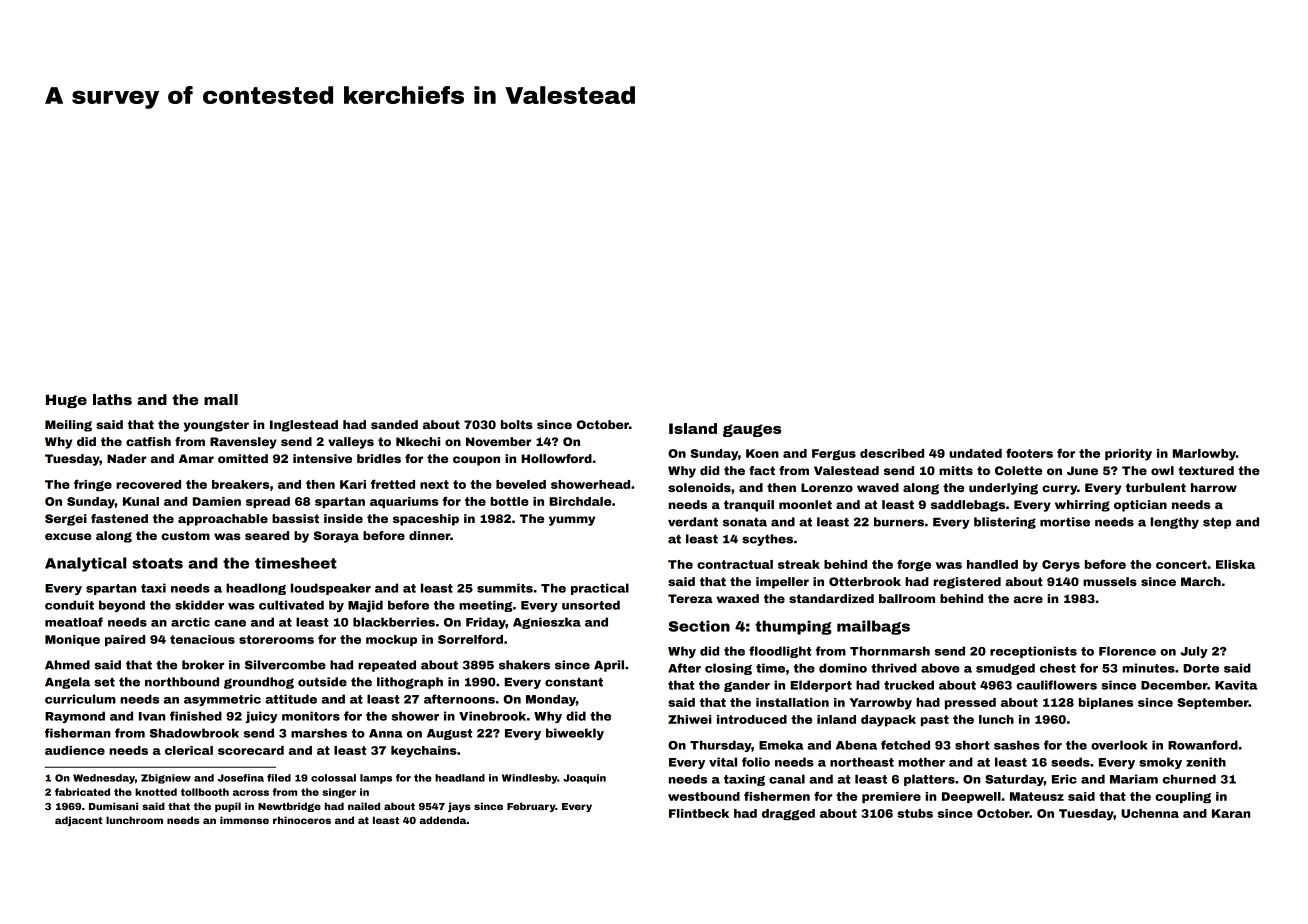  What do you see at coordinates (575, 734) in the screenshot?
I see `biweekly` at bounding box center [575, 734].
